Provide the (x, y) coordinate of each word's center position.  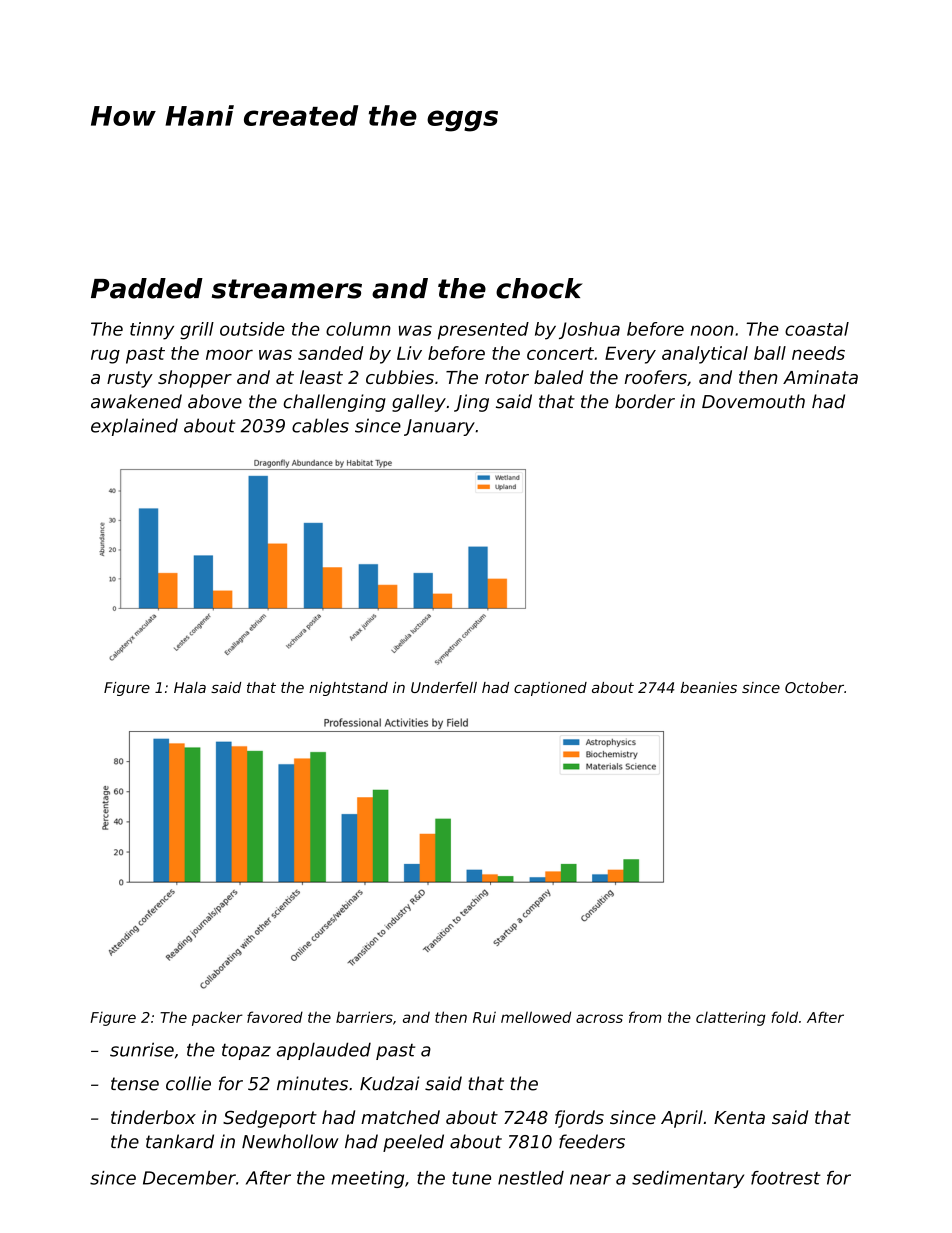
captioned (550, 689)
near (590, 1179)
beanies (708, 687)
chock (539, 288)
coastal (817, 329)
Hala (190, 687)
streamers (287, 289)
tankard (180, 1141)
